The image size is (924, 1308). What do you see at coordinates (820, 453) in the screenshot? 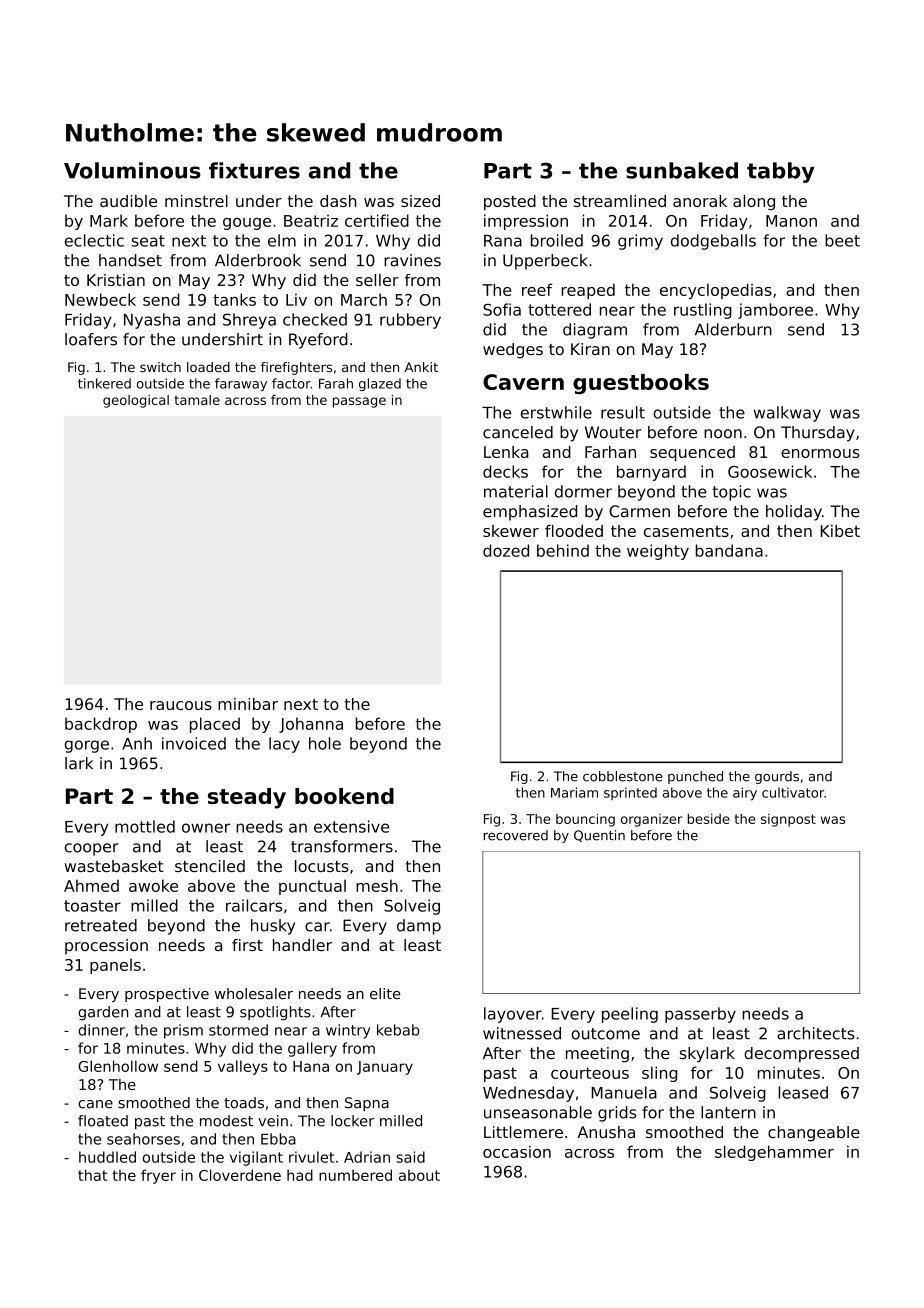
I see `enormous` at bounding box center [820, 453].
